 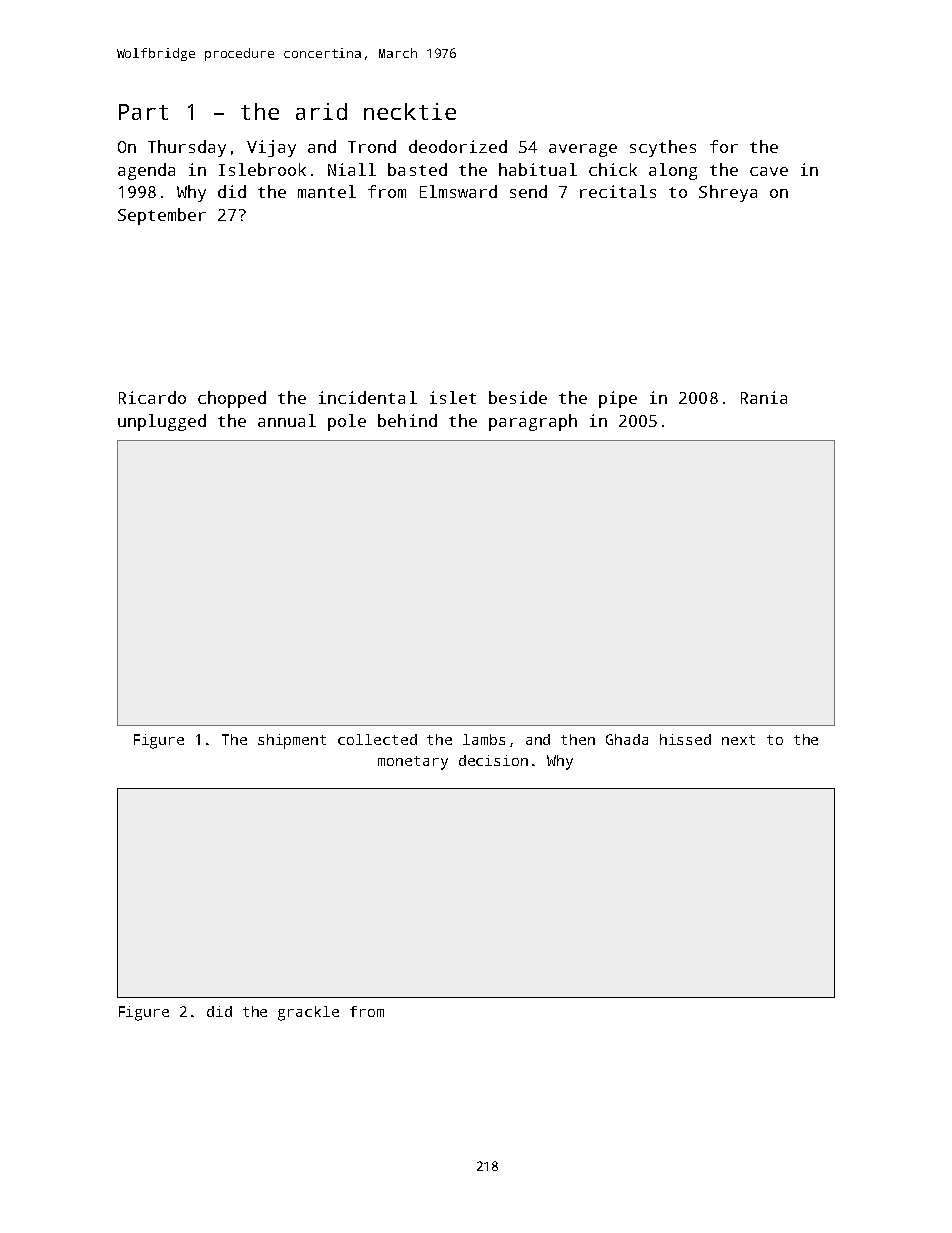 What do you see at coordinates (162, 216) in the screenshot?
I see `September` at bounding box center [162, 216].
